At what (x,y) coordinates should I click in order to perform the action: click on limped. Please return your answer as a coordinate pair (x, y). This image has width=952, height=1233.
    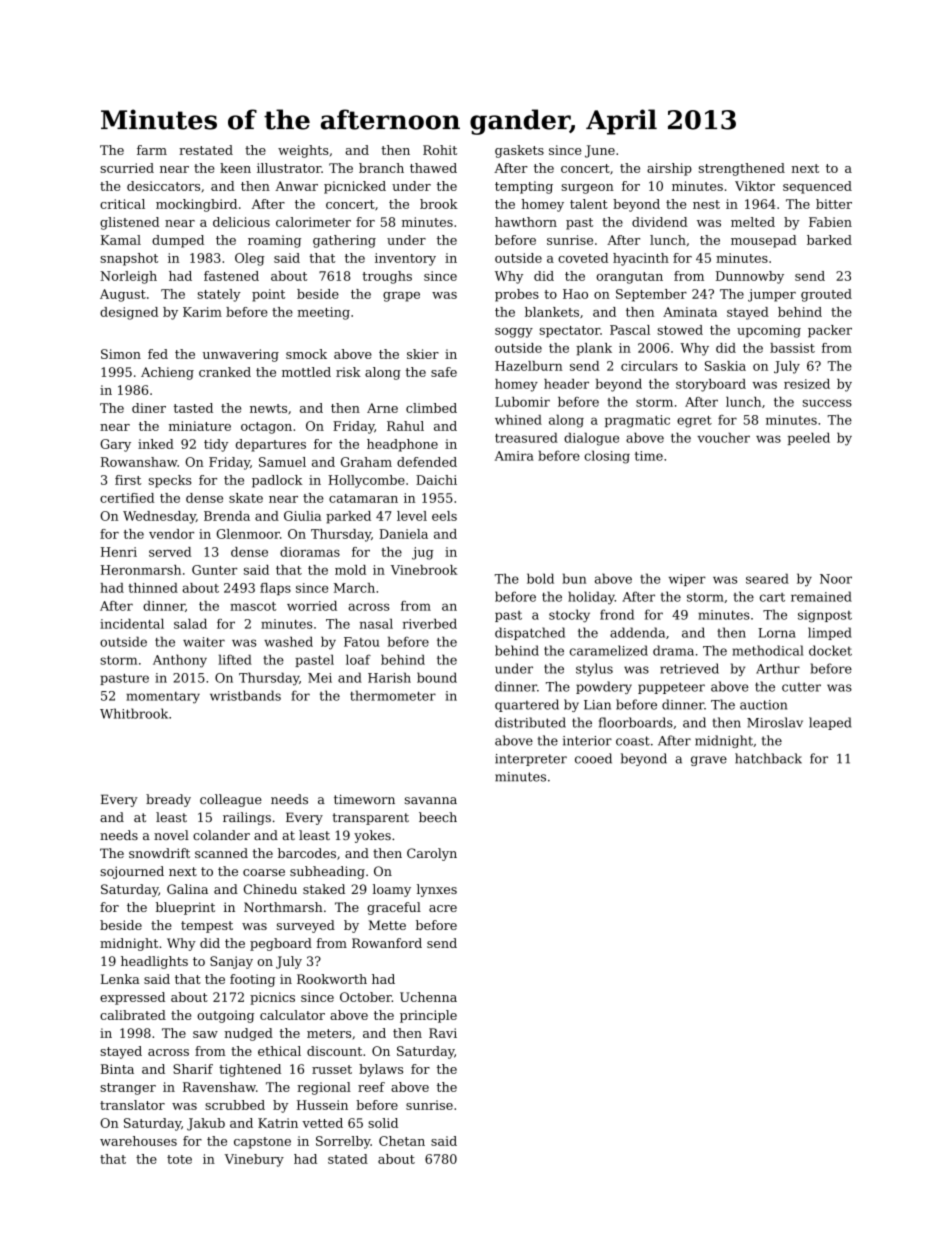
    Looking at the image, I should click on (830, 633).
